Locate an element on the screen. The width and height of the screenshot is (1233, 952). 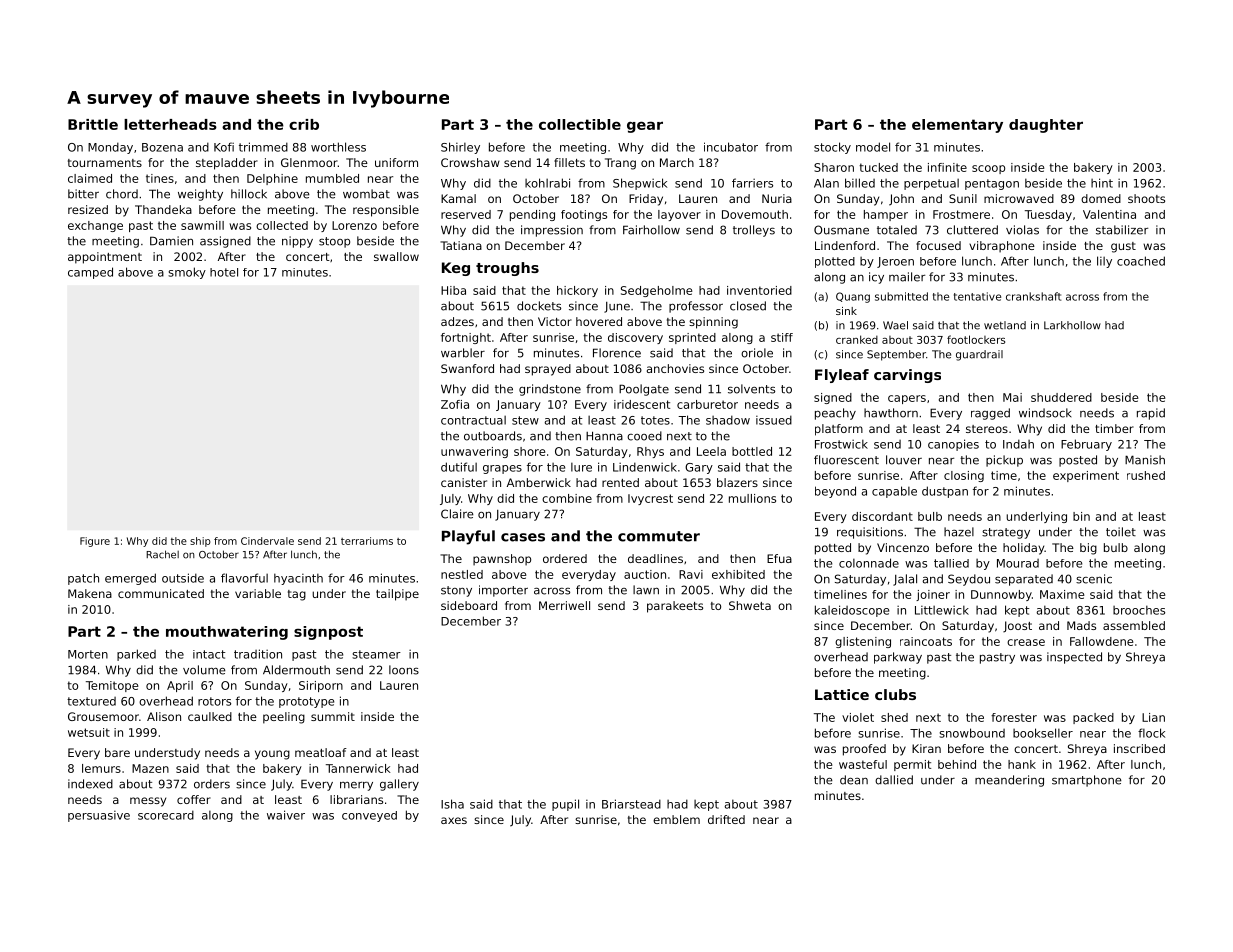
pupil is located at coordinates (565, 805).
